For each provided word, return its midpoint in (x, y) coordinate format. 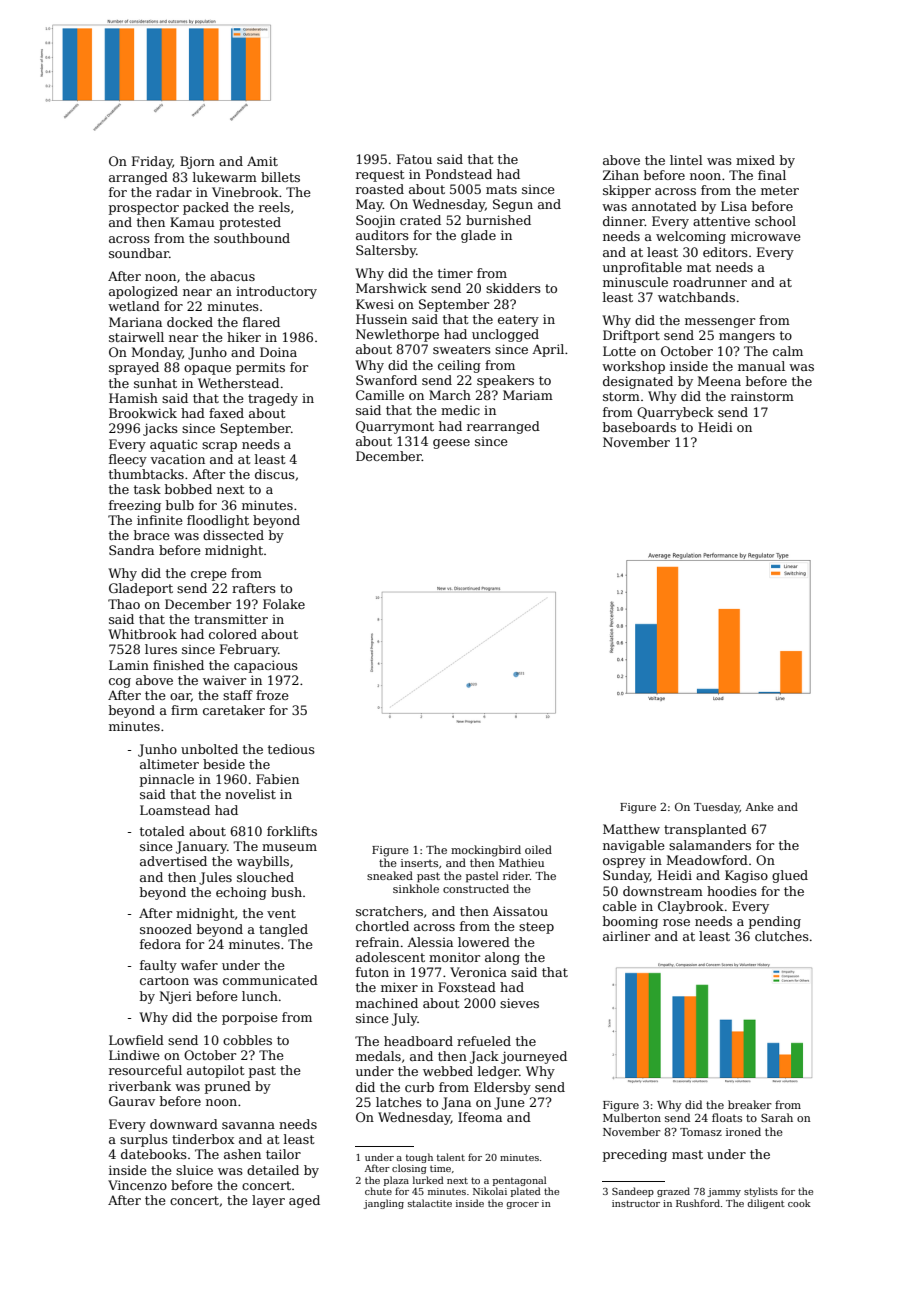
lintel (686, 160)
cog (120, 683)
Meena (719, 381)
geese (451, 444)
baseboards (639, 427)
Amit (262, 161)
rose (676, 922)
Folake (284, 604)
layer (268, 1201)
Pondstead (459, 174)
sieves (519, 1003)
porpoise (250, 1018)
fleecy (128, 460)
